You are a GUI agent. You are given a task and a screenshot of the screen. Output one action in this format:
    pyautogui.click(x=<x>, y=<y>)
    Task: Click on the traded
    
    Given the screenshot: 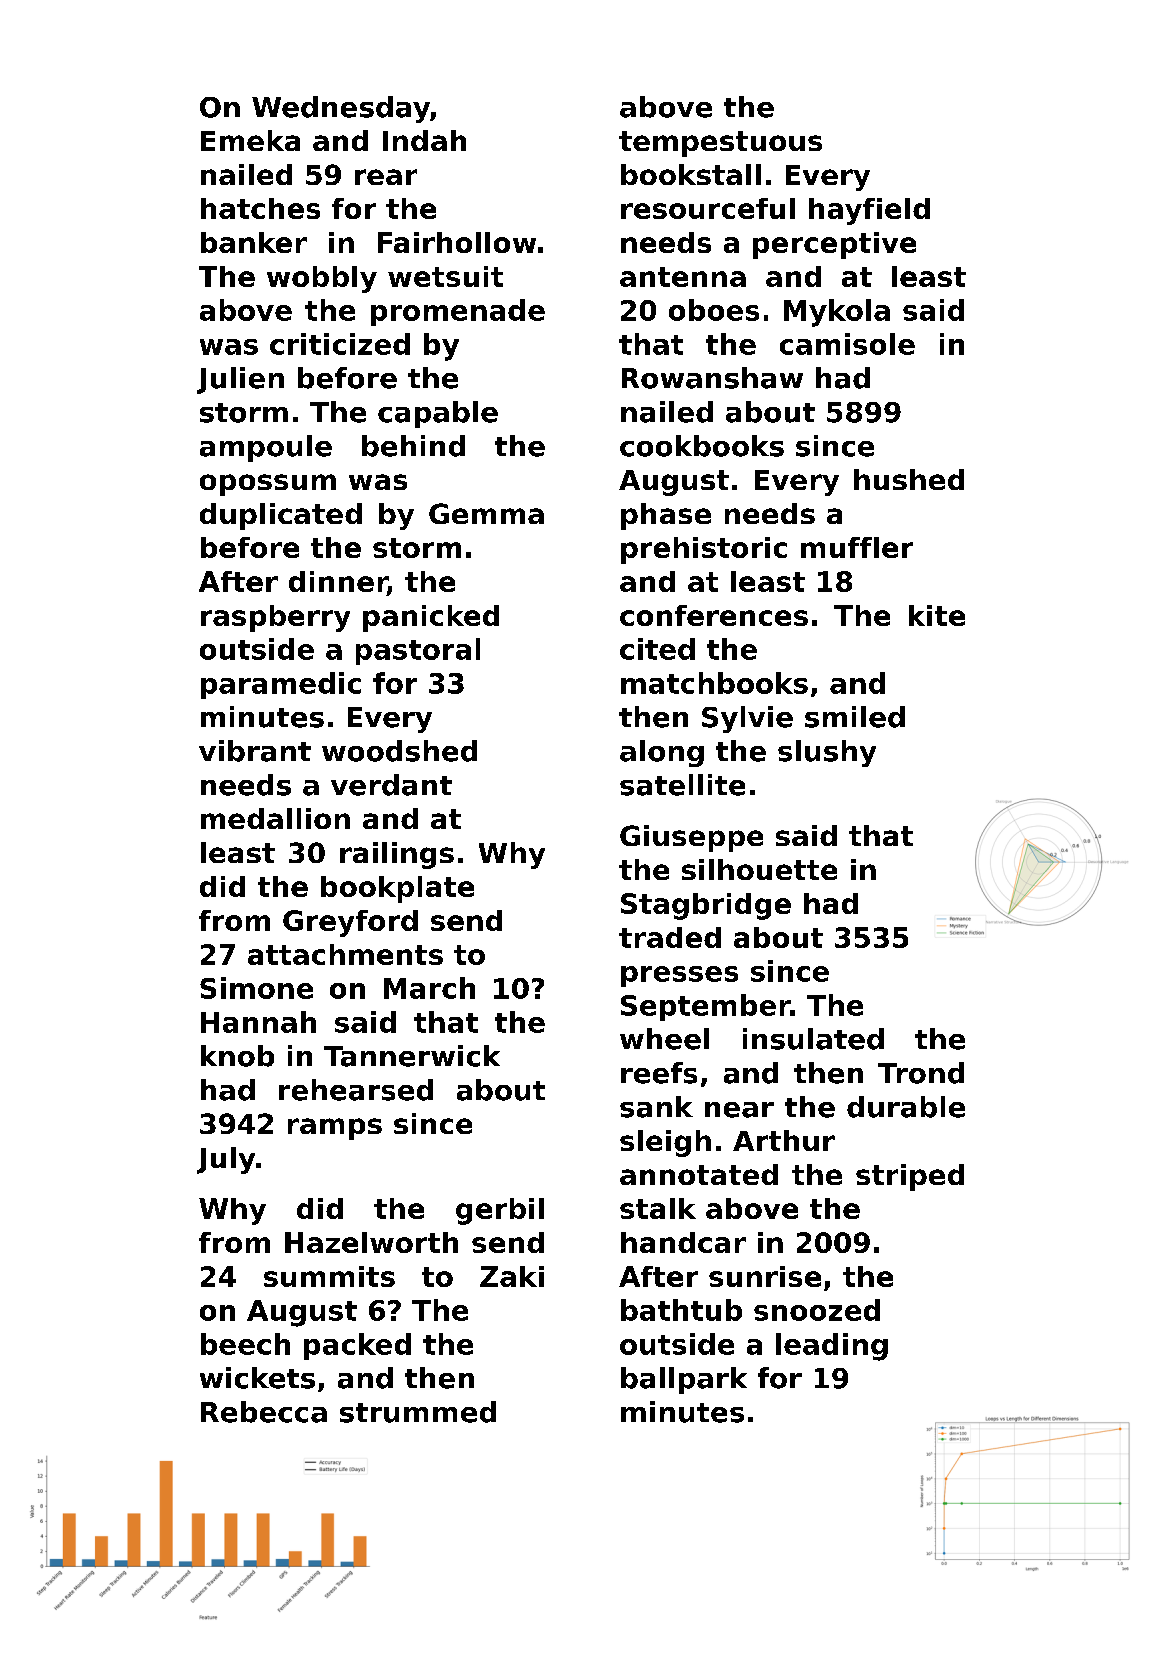 What is the action you would take?
    pyautogui.click(x=670, y=937)
